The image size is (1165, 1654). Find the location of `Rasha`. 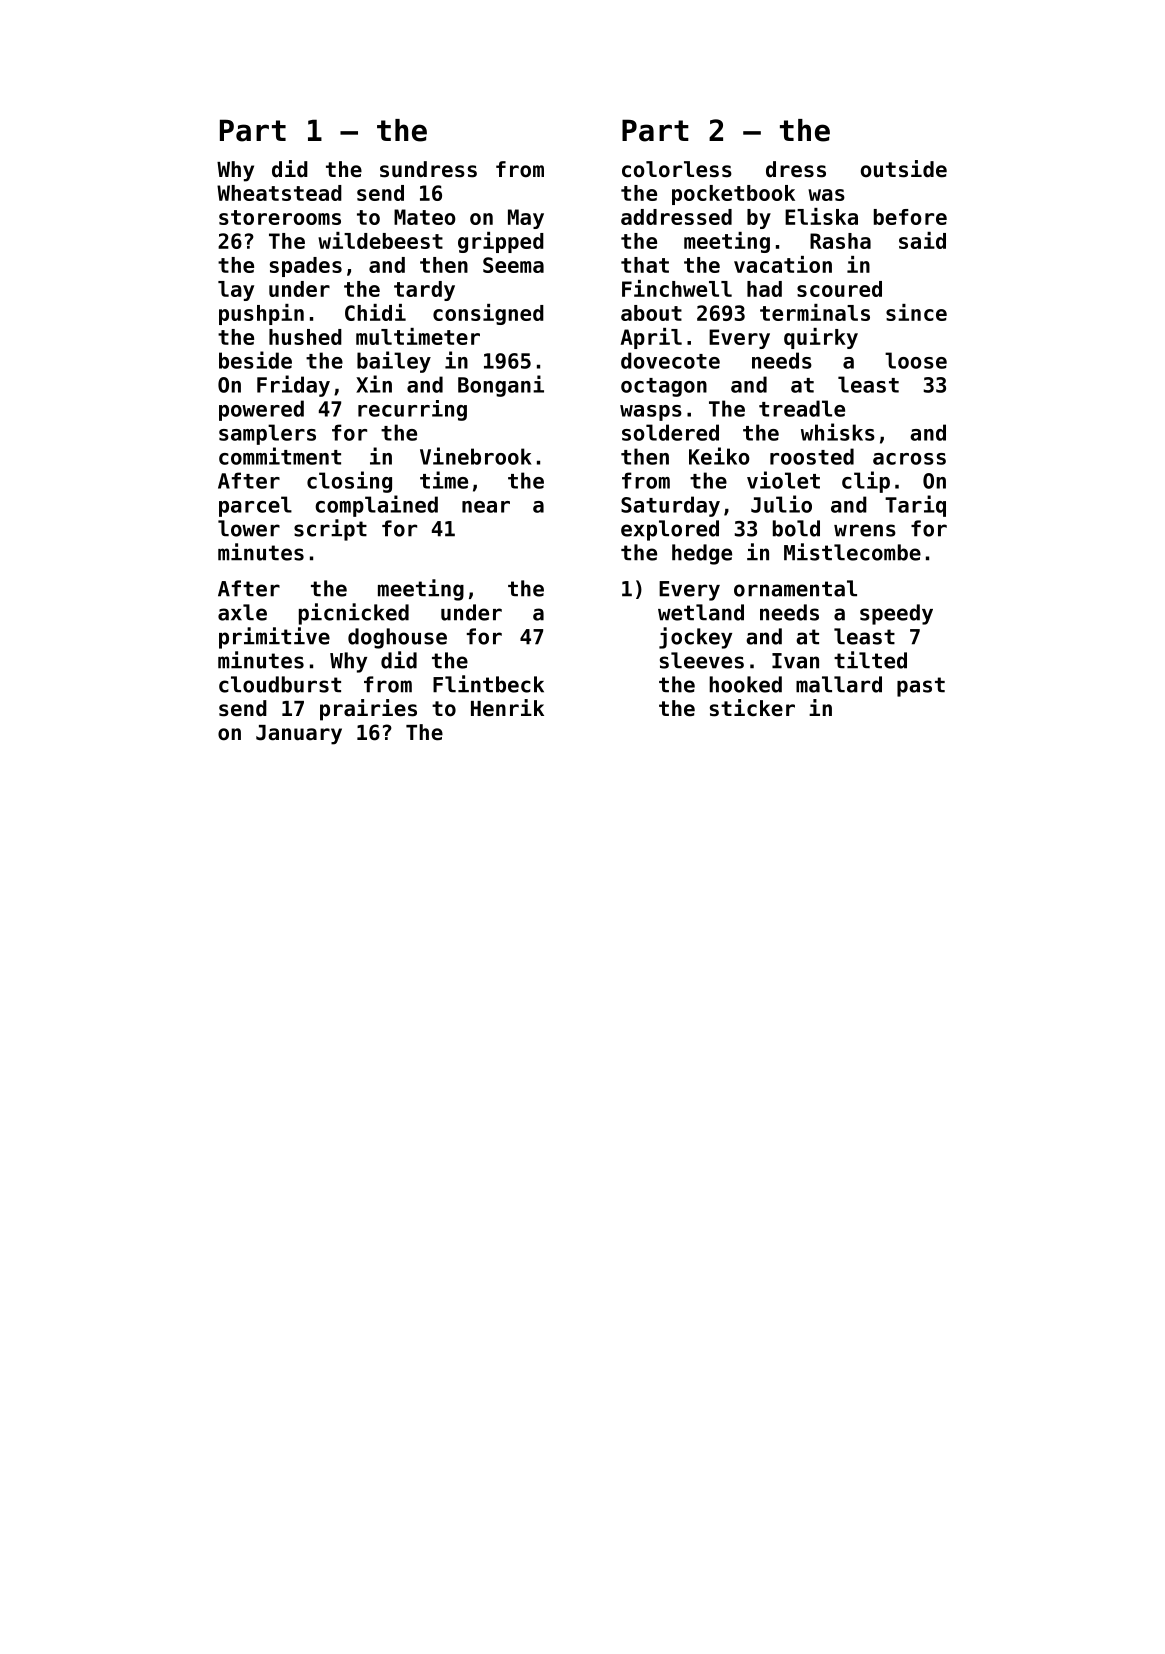

Rasha is located at coordinates (840, 241).
